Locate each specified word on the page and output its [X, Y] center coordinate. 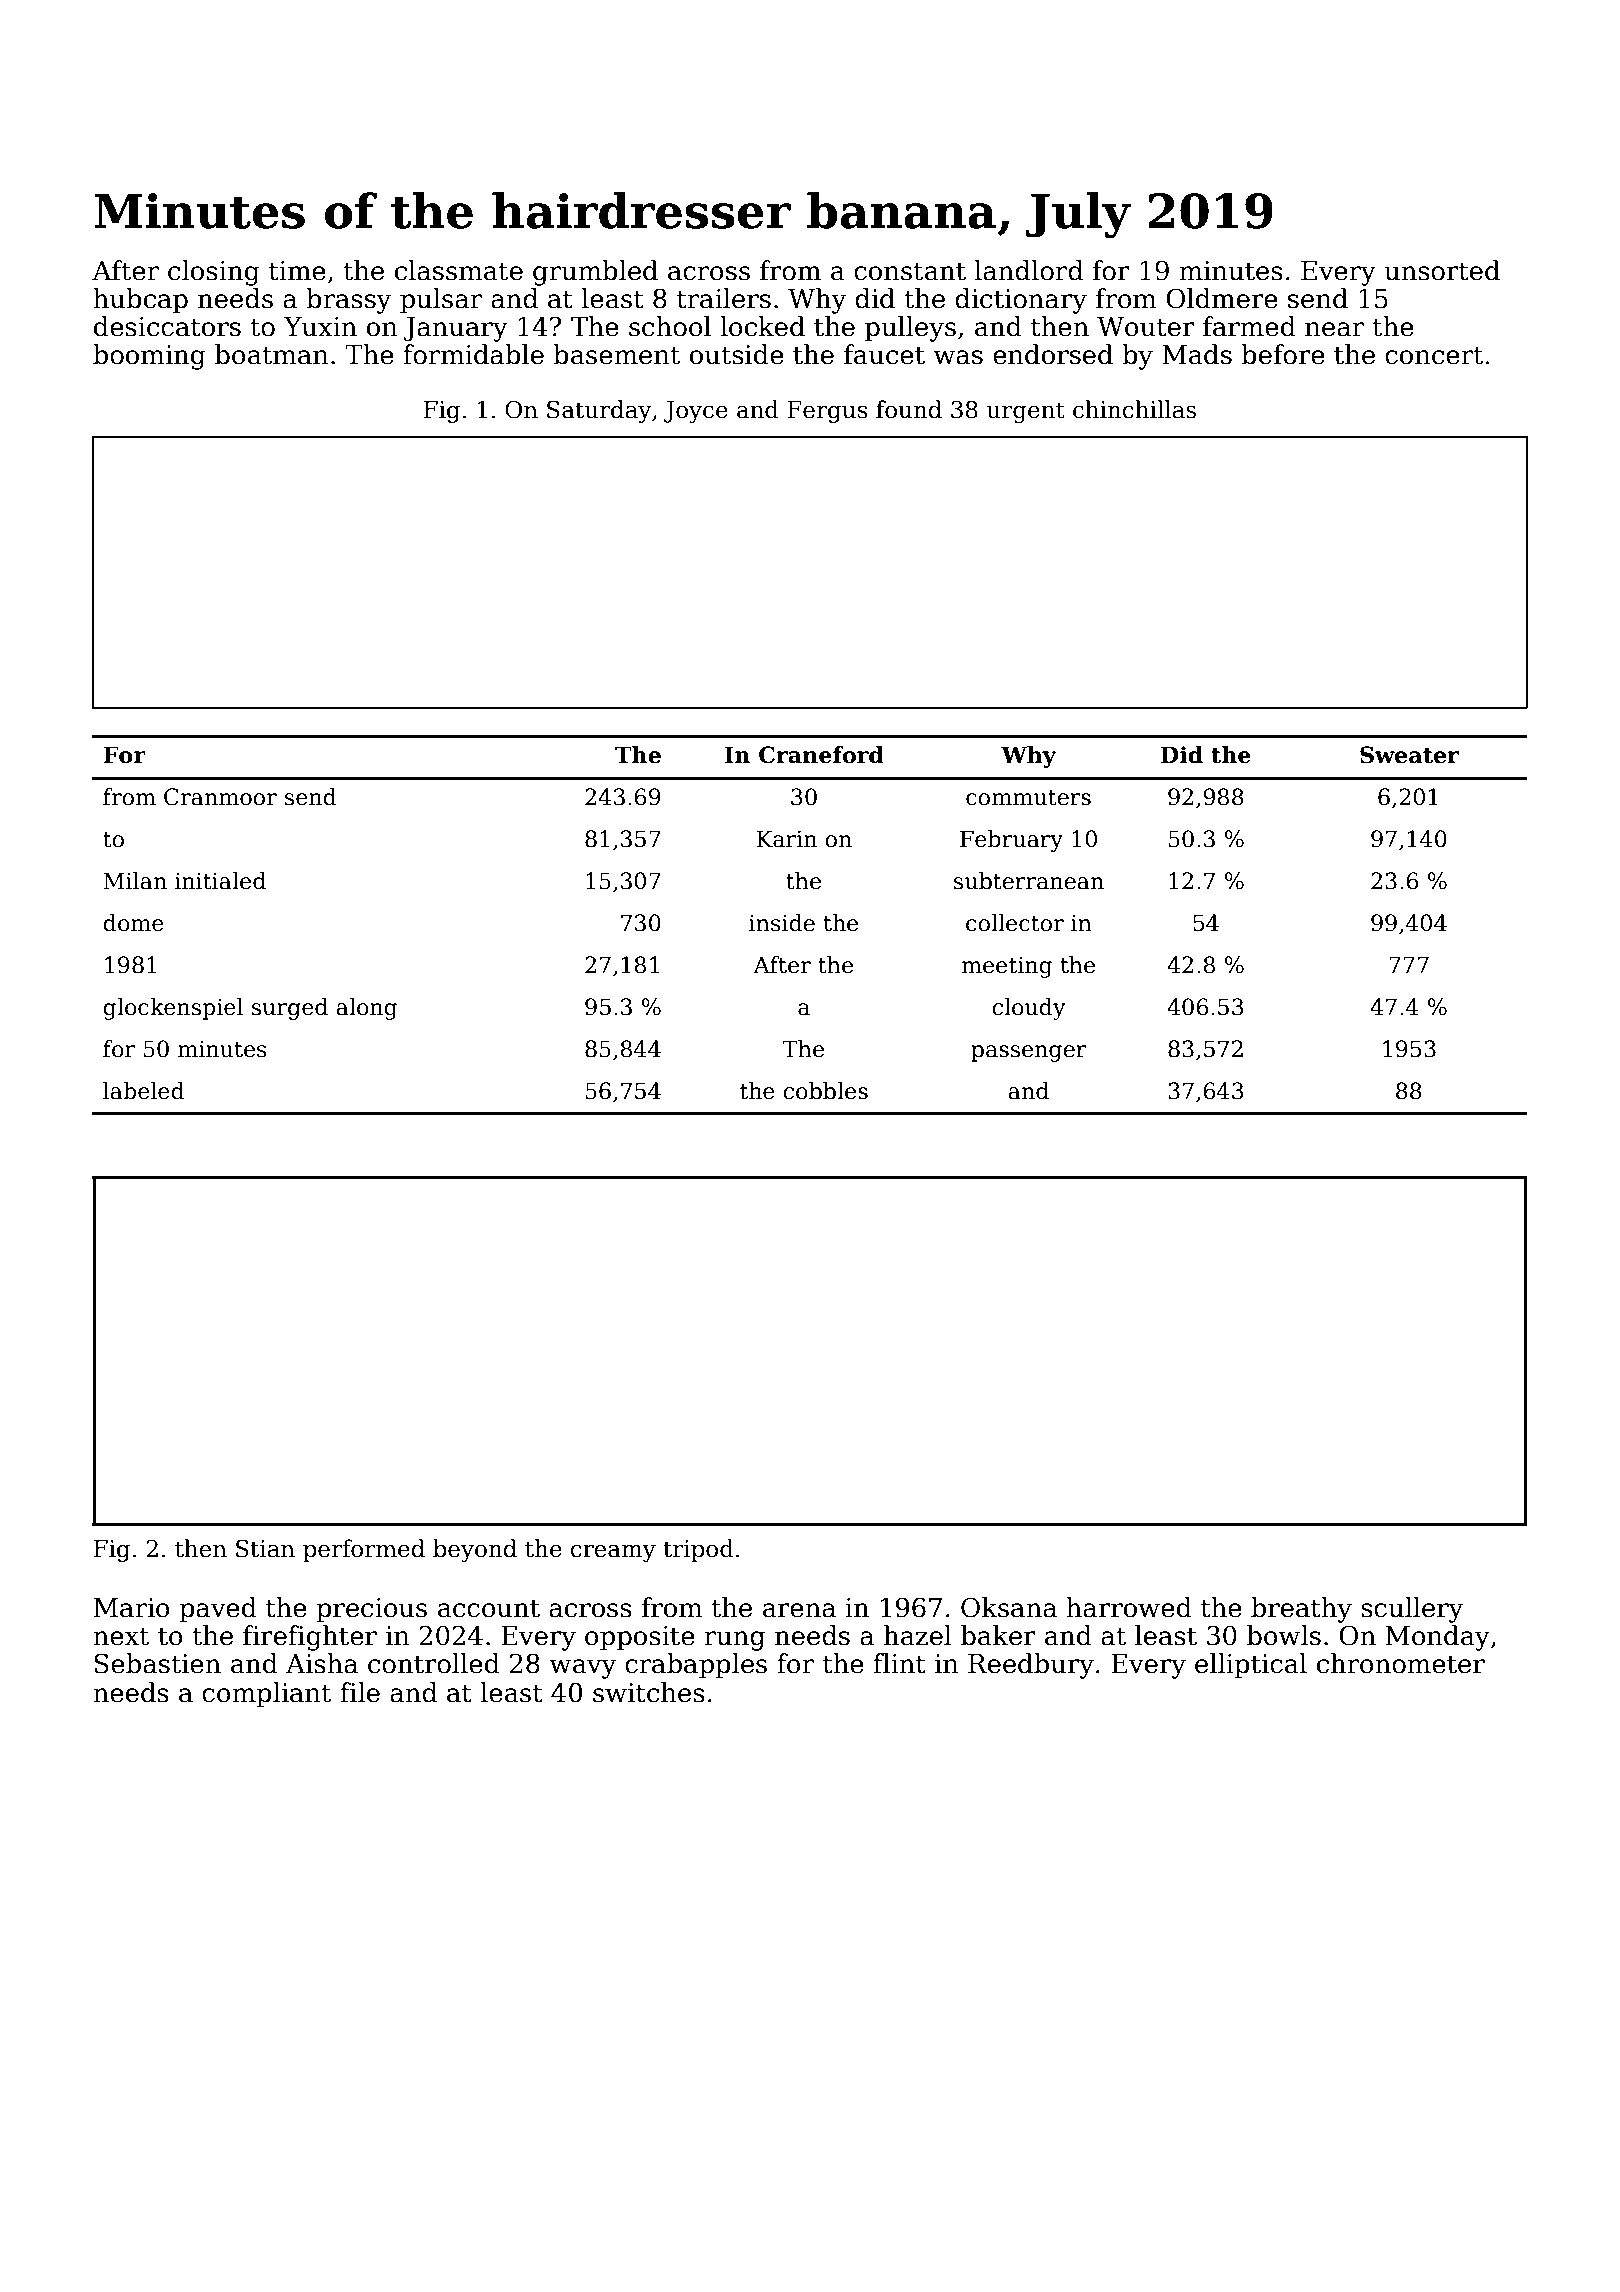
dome [133, 923]
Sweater [1409, 755]
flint [899, 1663]
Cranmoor [220, 797]
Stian [265, 1548]
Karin [787, 839]
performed [364, 1550]
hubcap [140, 301]
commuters [1028, 798]
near [1334, 329]
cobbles [825, 1091]
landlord [1028, 270]
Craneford [821, 755]
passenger [1029, 1053]
